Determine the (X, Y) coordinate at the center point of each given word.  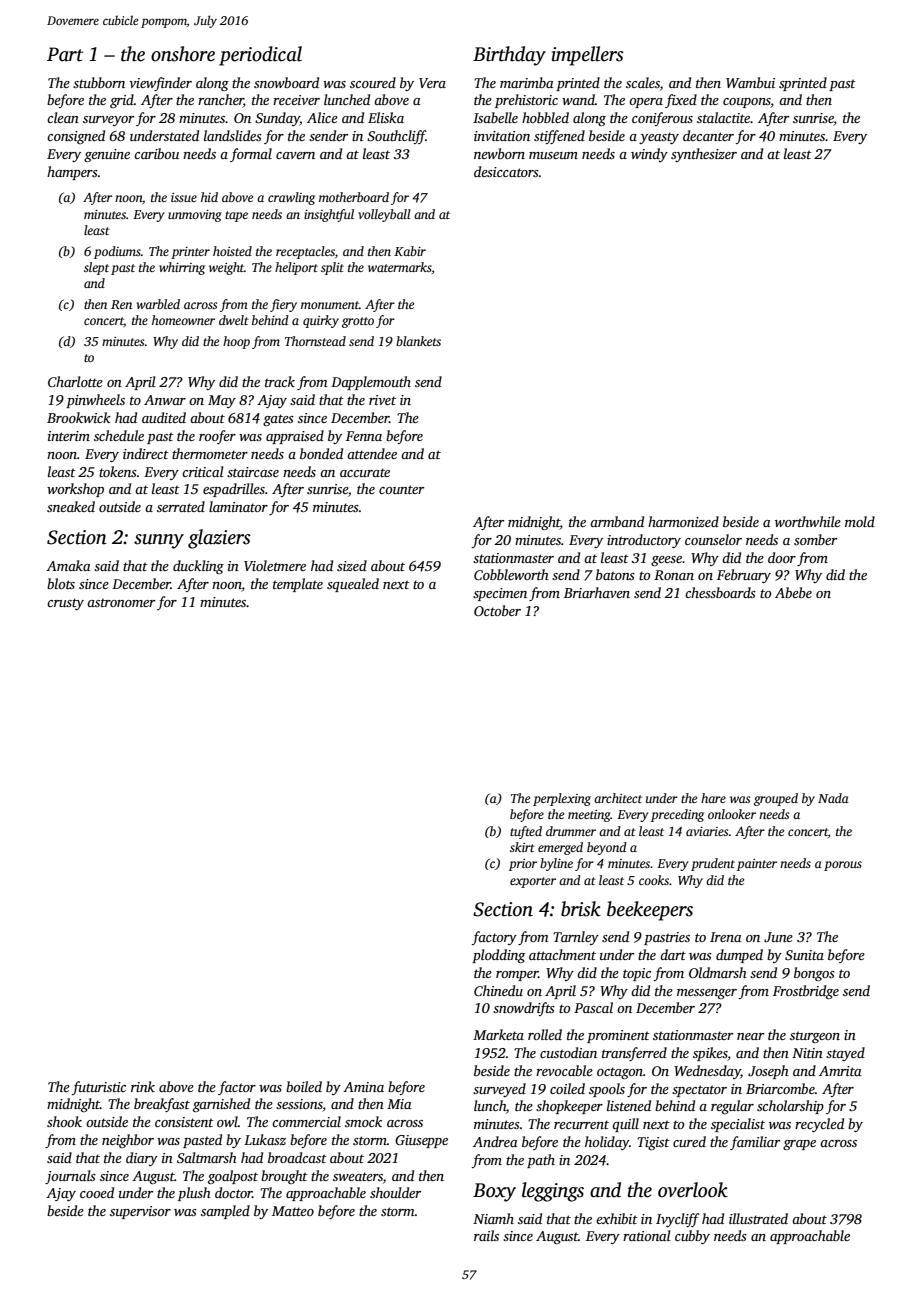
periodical (260, 56)
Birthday (509, 56)
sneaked (71, 506)
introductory (644, 541)
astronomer (121, 602)
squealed (353, 585)
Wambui (750, 82)
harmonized (683, 521)
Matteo (293, 1211)
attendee (372, 453)
